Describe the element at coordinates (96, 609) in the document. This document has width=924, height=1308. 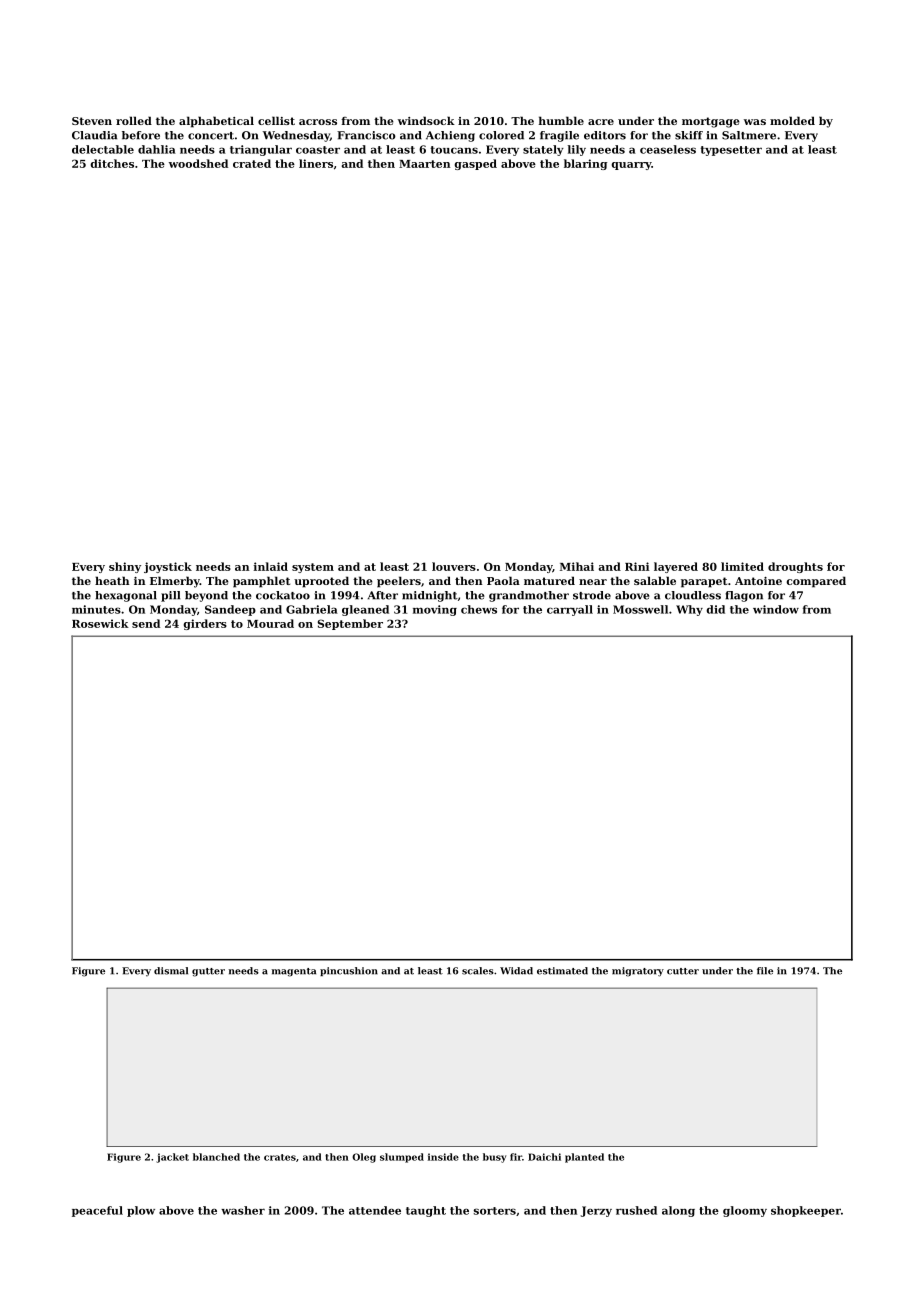
I see `minutes` at that location.
